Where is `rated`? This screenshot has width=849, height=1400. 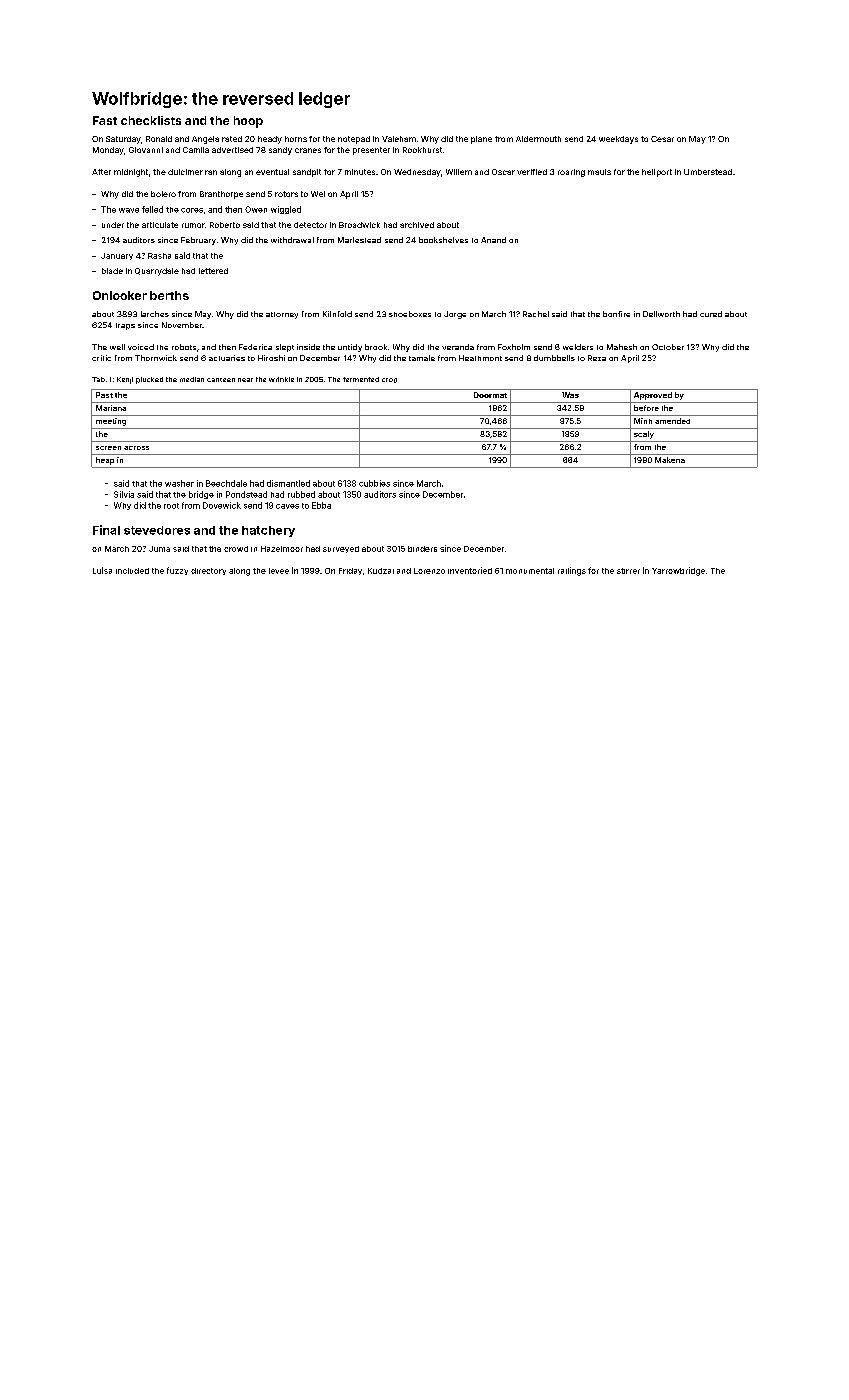
rated is located at coordinates (232, 139).
